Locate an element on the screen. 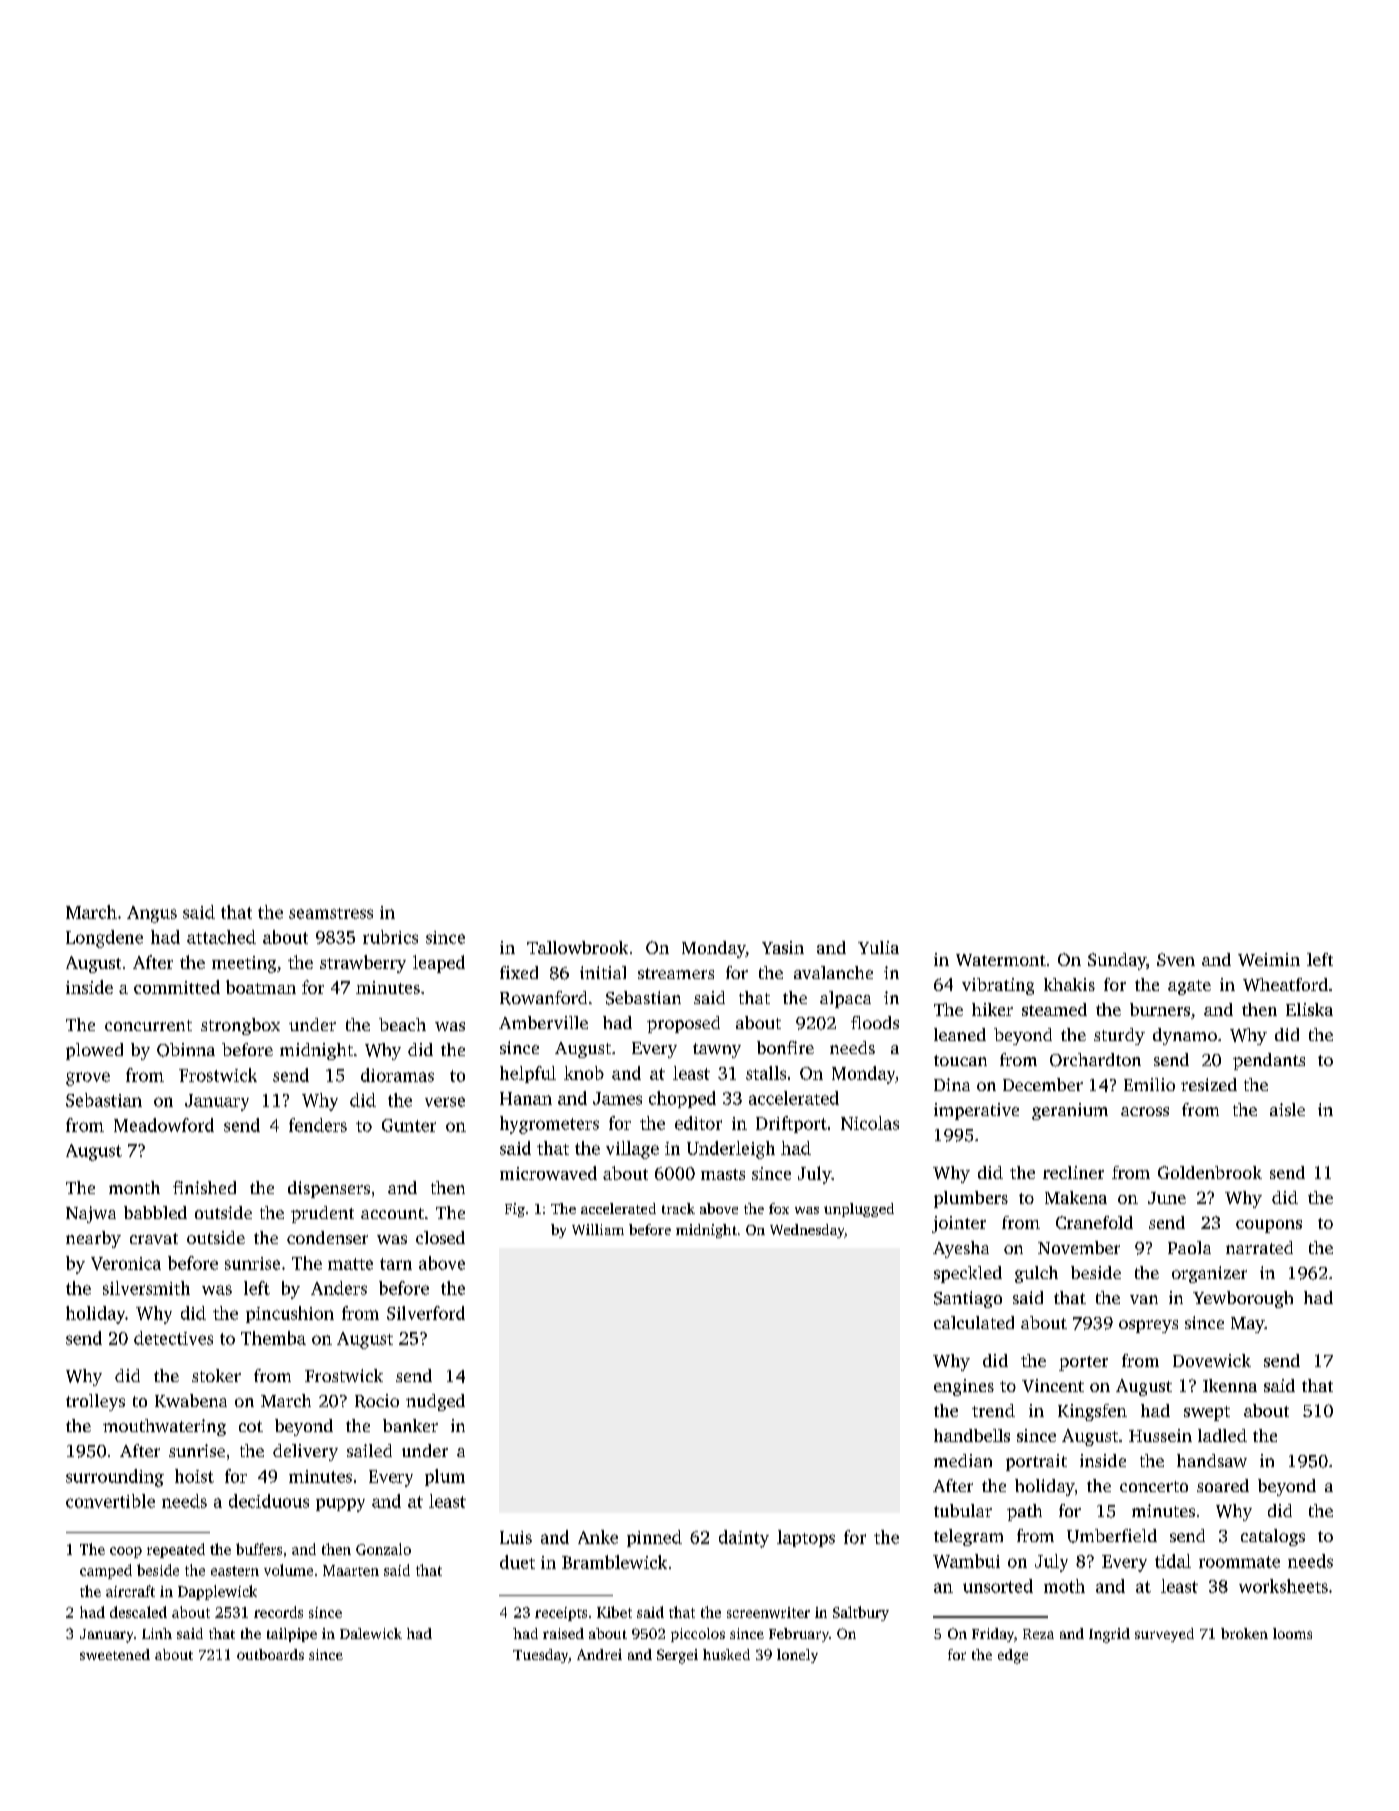  Emilio is located at coordinates (1149, 1084).
